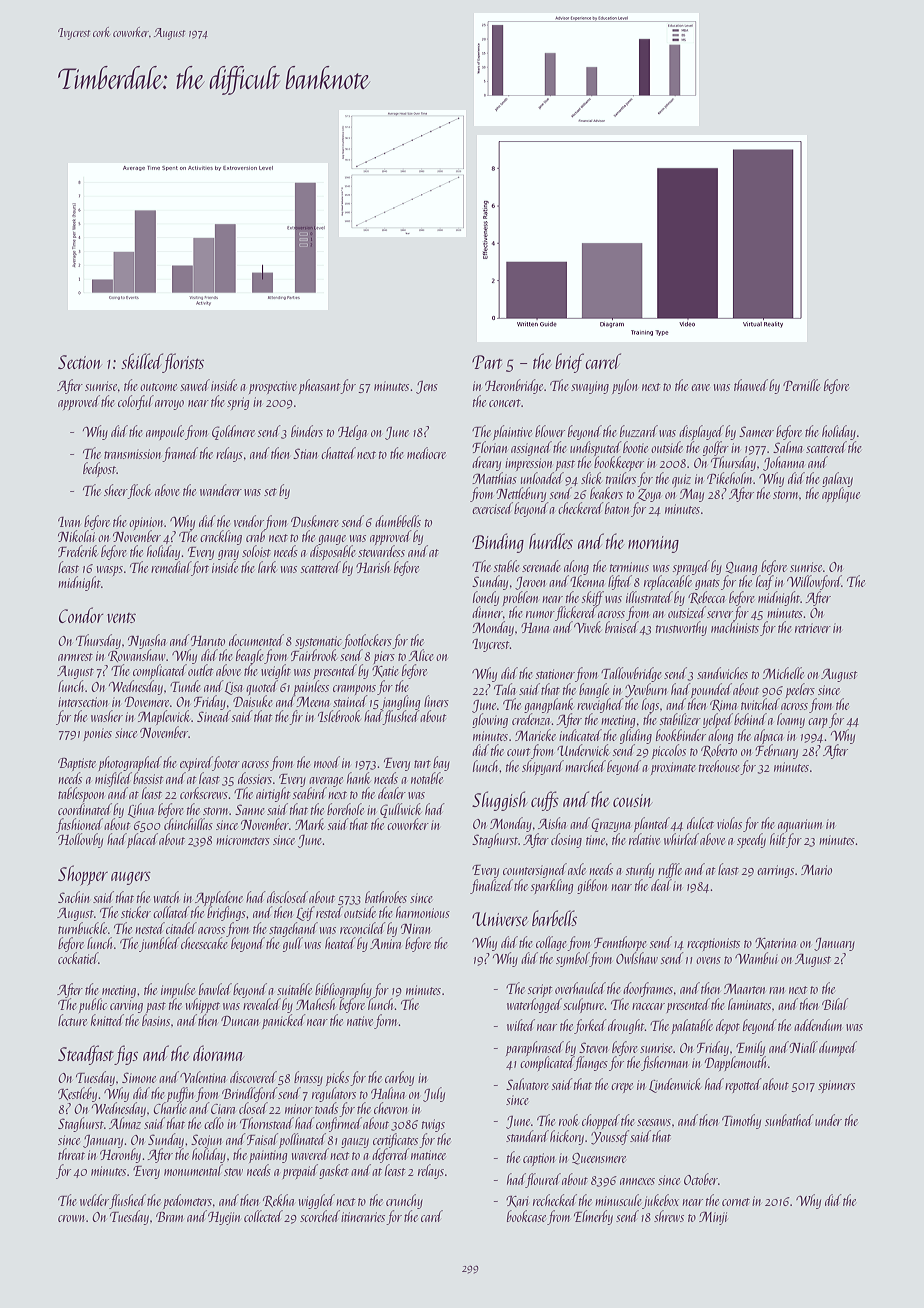 This document has height=1308, width=924. Describe the element at coordinates (603, 361) in the document. I see `carrel` at that location.
